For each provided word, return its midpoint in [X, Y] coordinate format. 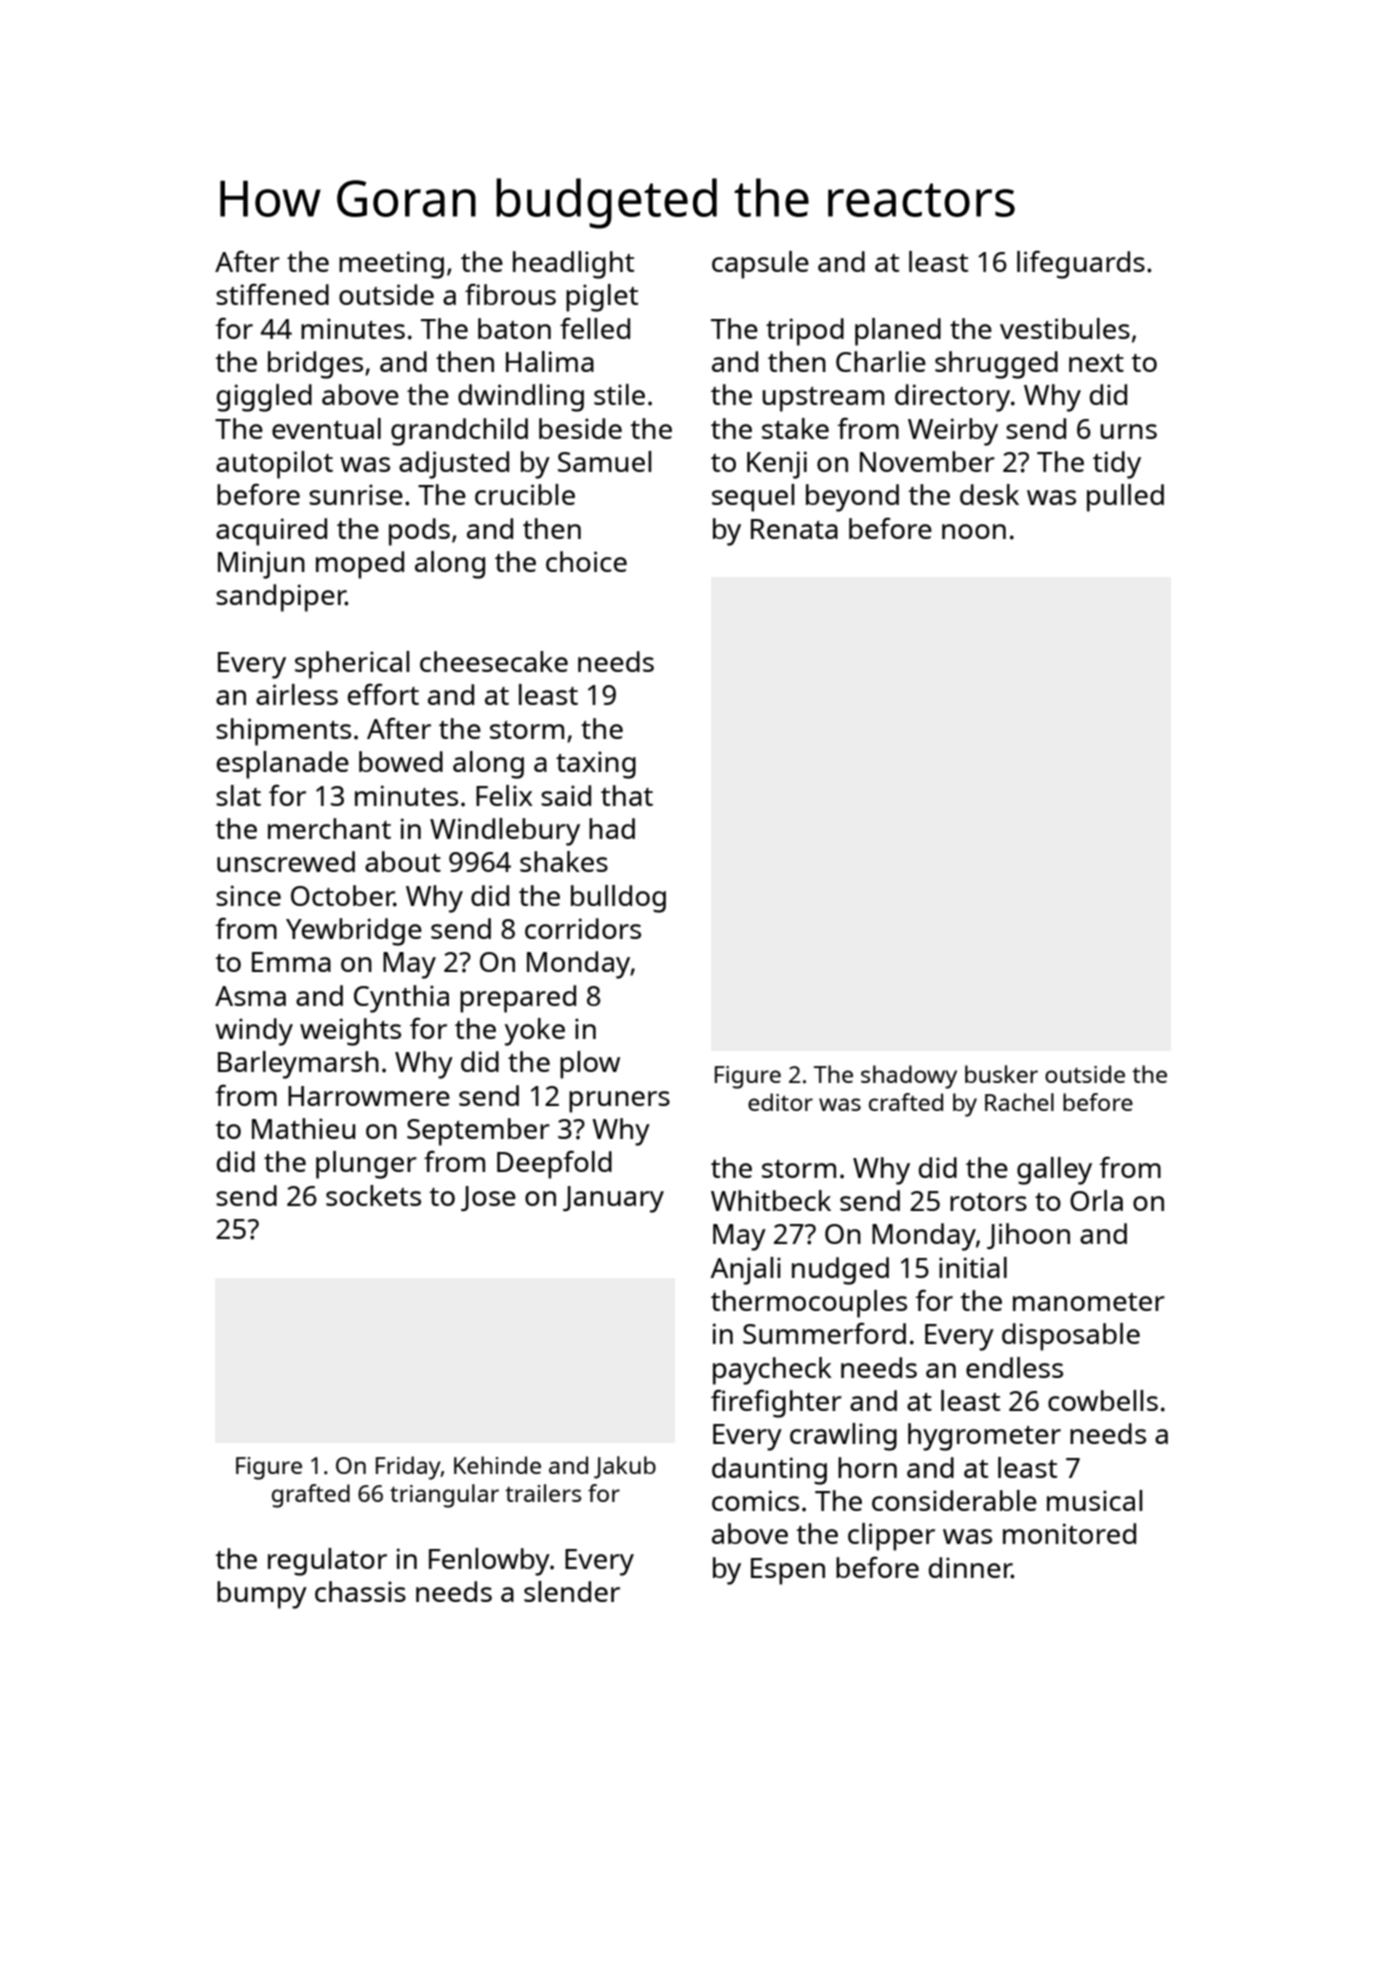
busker [1001, 1074]
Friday [408, 1468]
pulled [1125, 498]
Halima [550, 361]
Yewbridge [354, 932]
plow [590, 1065]
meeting [391, 265]
